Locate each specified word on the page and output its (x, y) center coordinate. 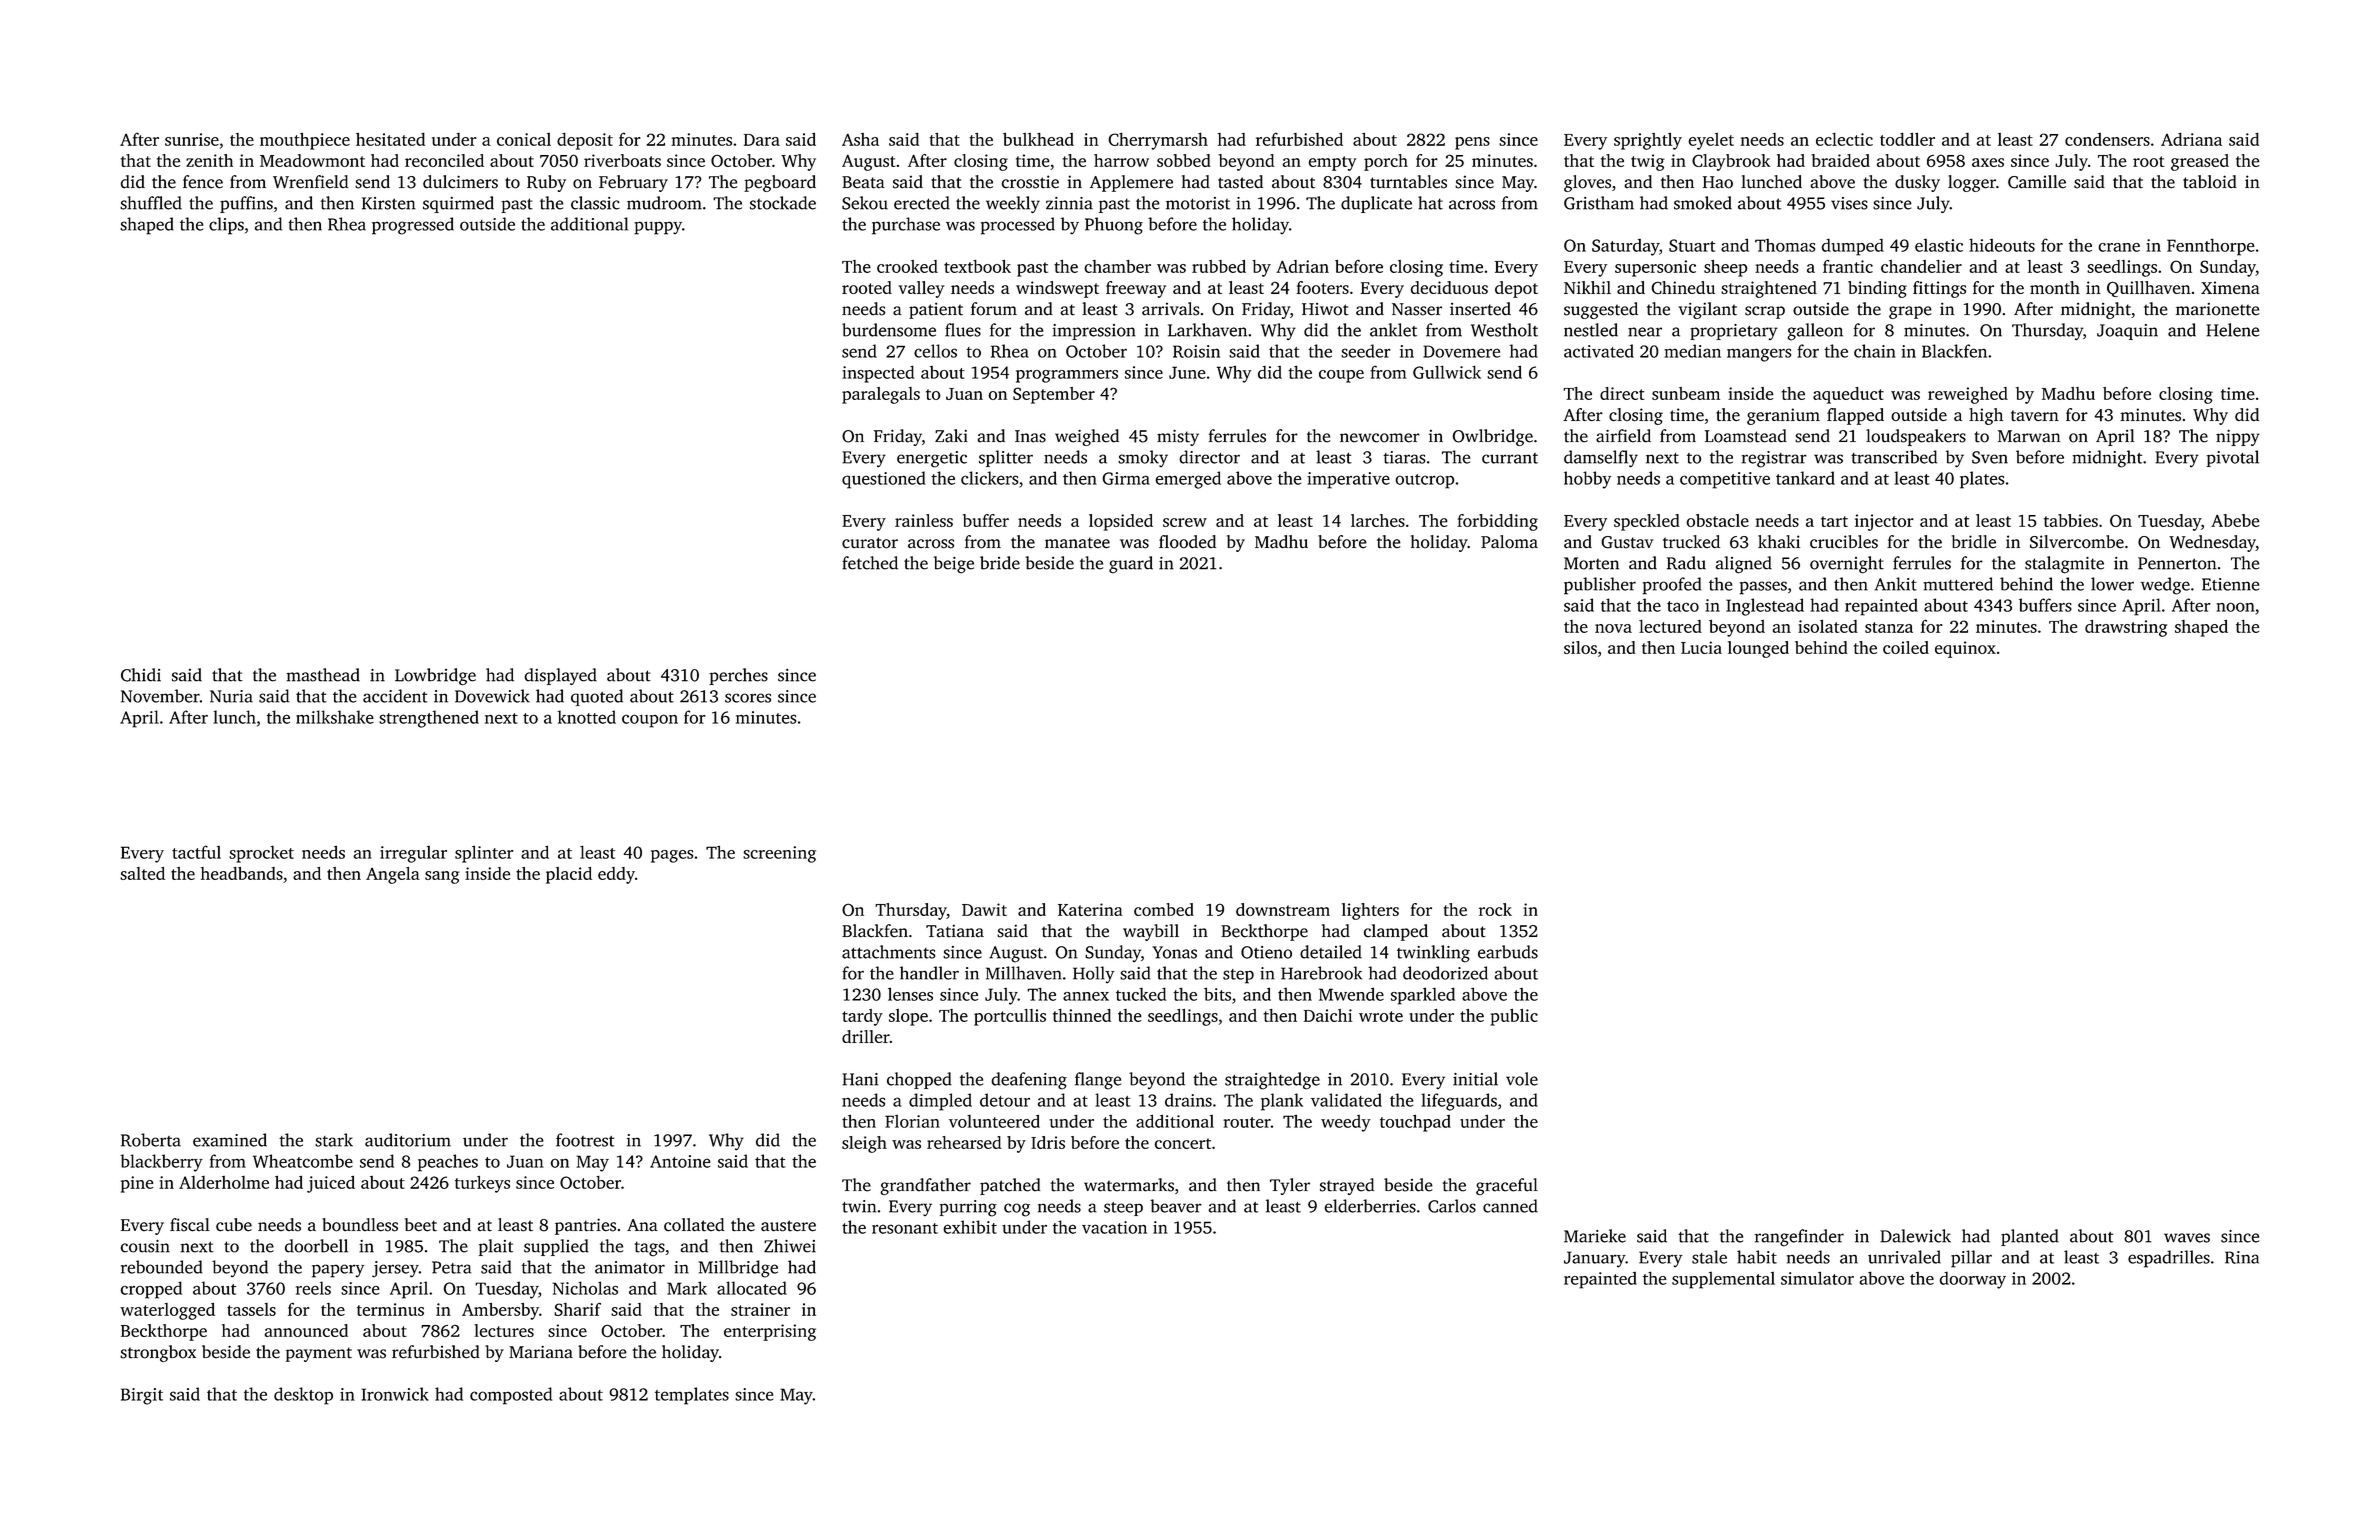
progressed (413, 226)
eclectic (1844, 139)
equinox (1965, 649)
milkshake (335, 717)
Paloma (1509, 542)
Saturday (1625, 247)
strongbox (158, 1353)
